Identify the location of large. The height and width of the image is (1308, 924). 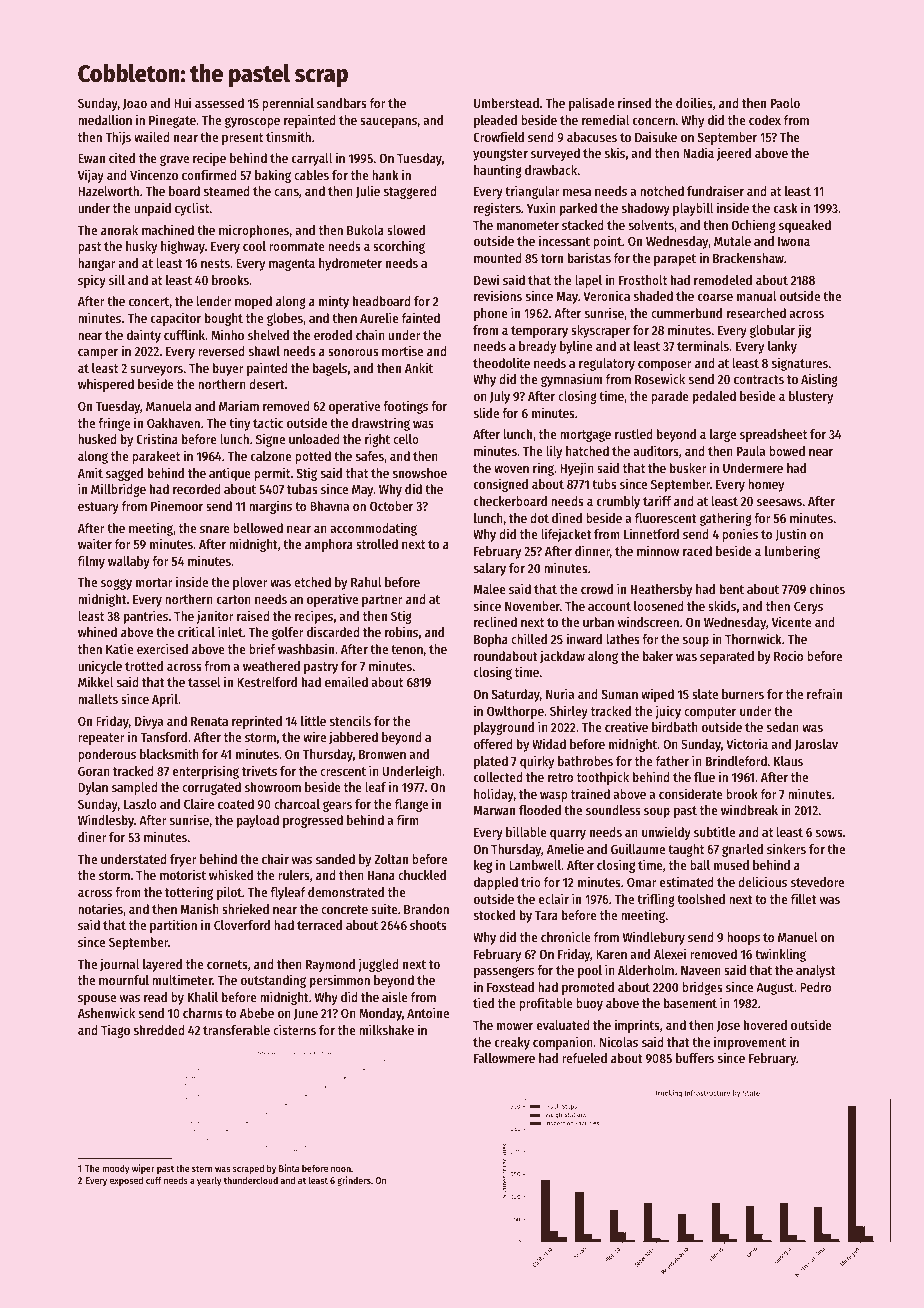
(723, 435).
